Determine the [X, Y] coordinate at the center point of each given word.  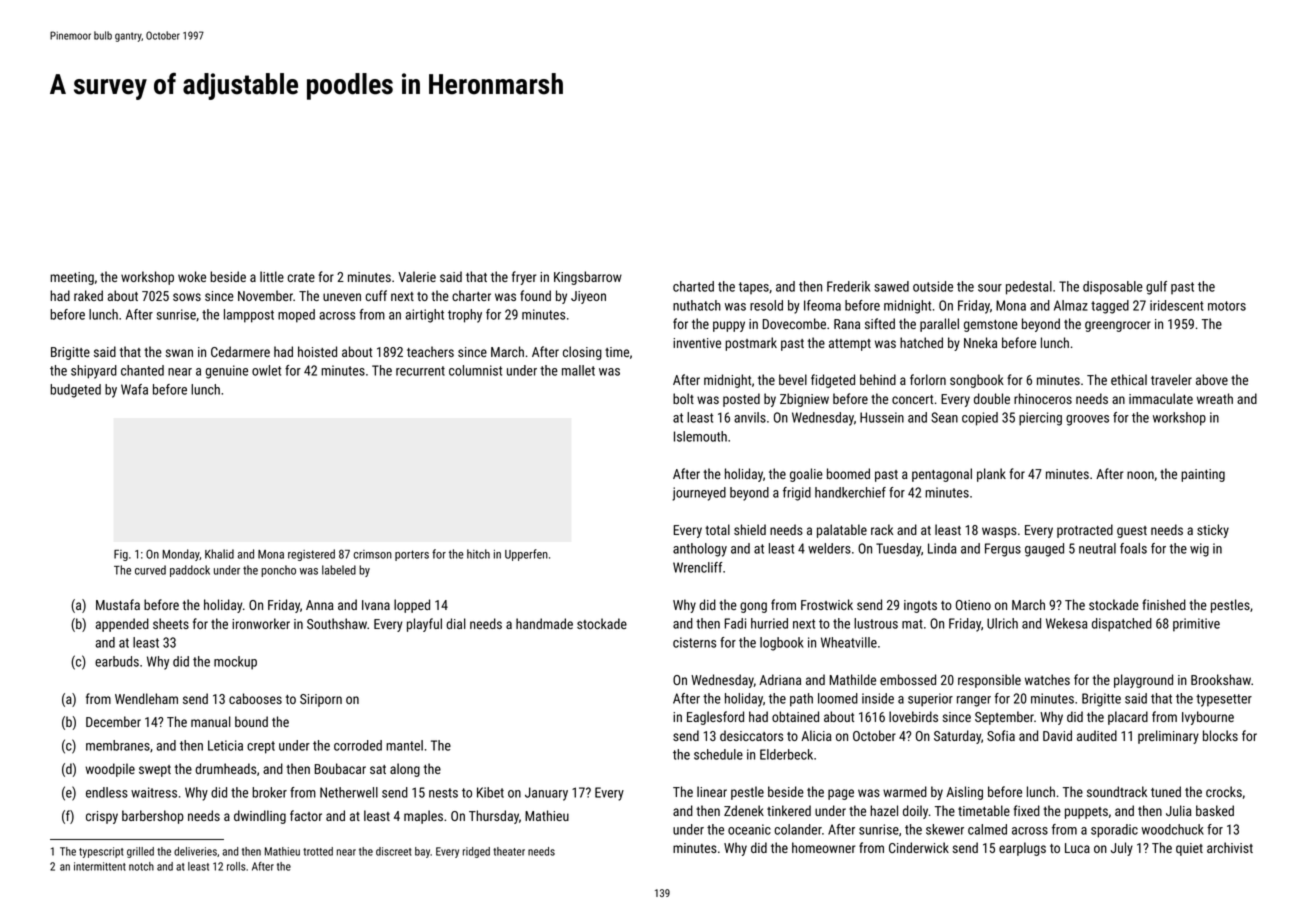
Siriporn [321, 700]
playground [1143, 681]
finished [1164, 604]
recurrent [420, 371]
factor [306, 815]
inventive [697, 343]
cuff [376, 295]
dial [456, 623]
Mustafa [118, 604]
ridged [476, 852]
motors [1227, 306]
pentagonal [942, 475]
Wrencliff [698, 567]
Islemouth [700, 436]
